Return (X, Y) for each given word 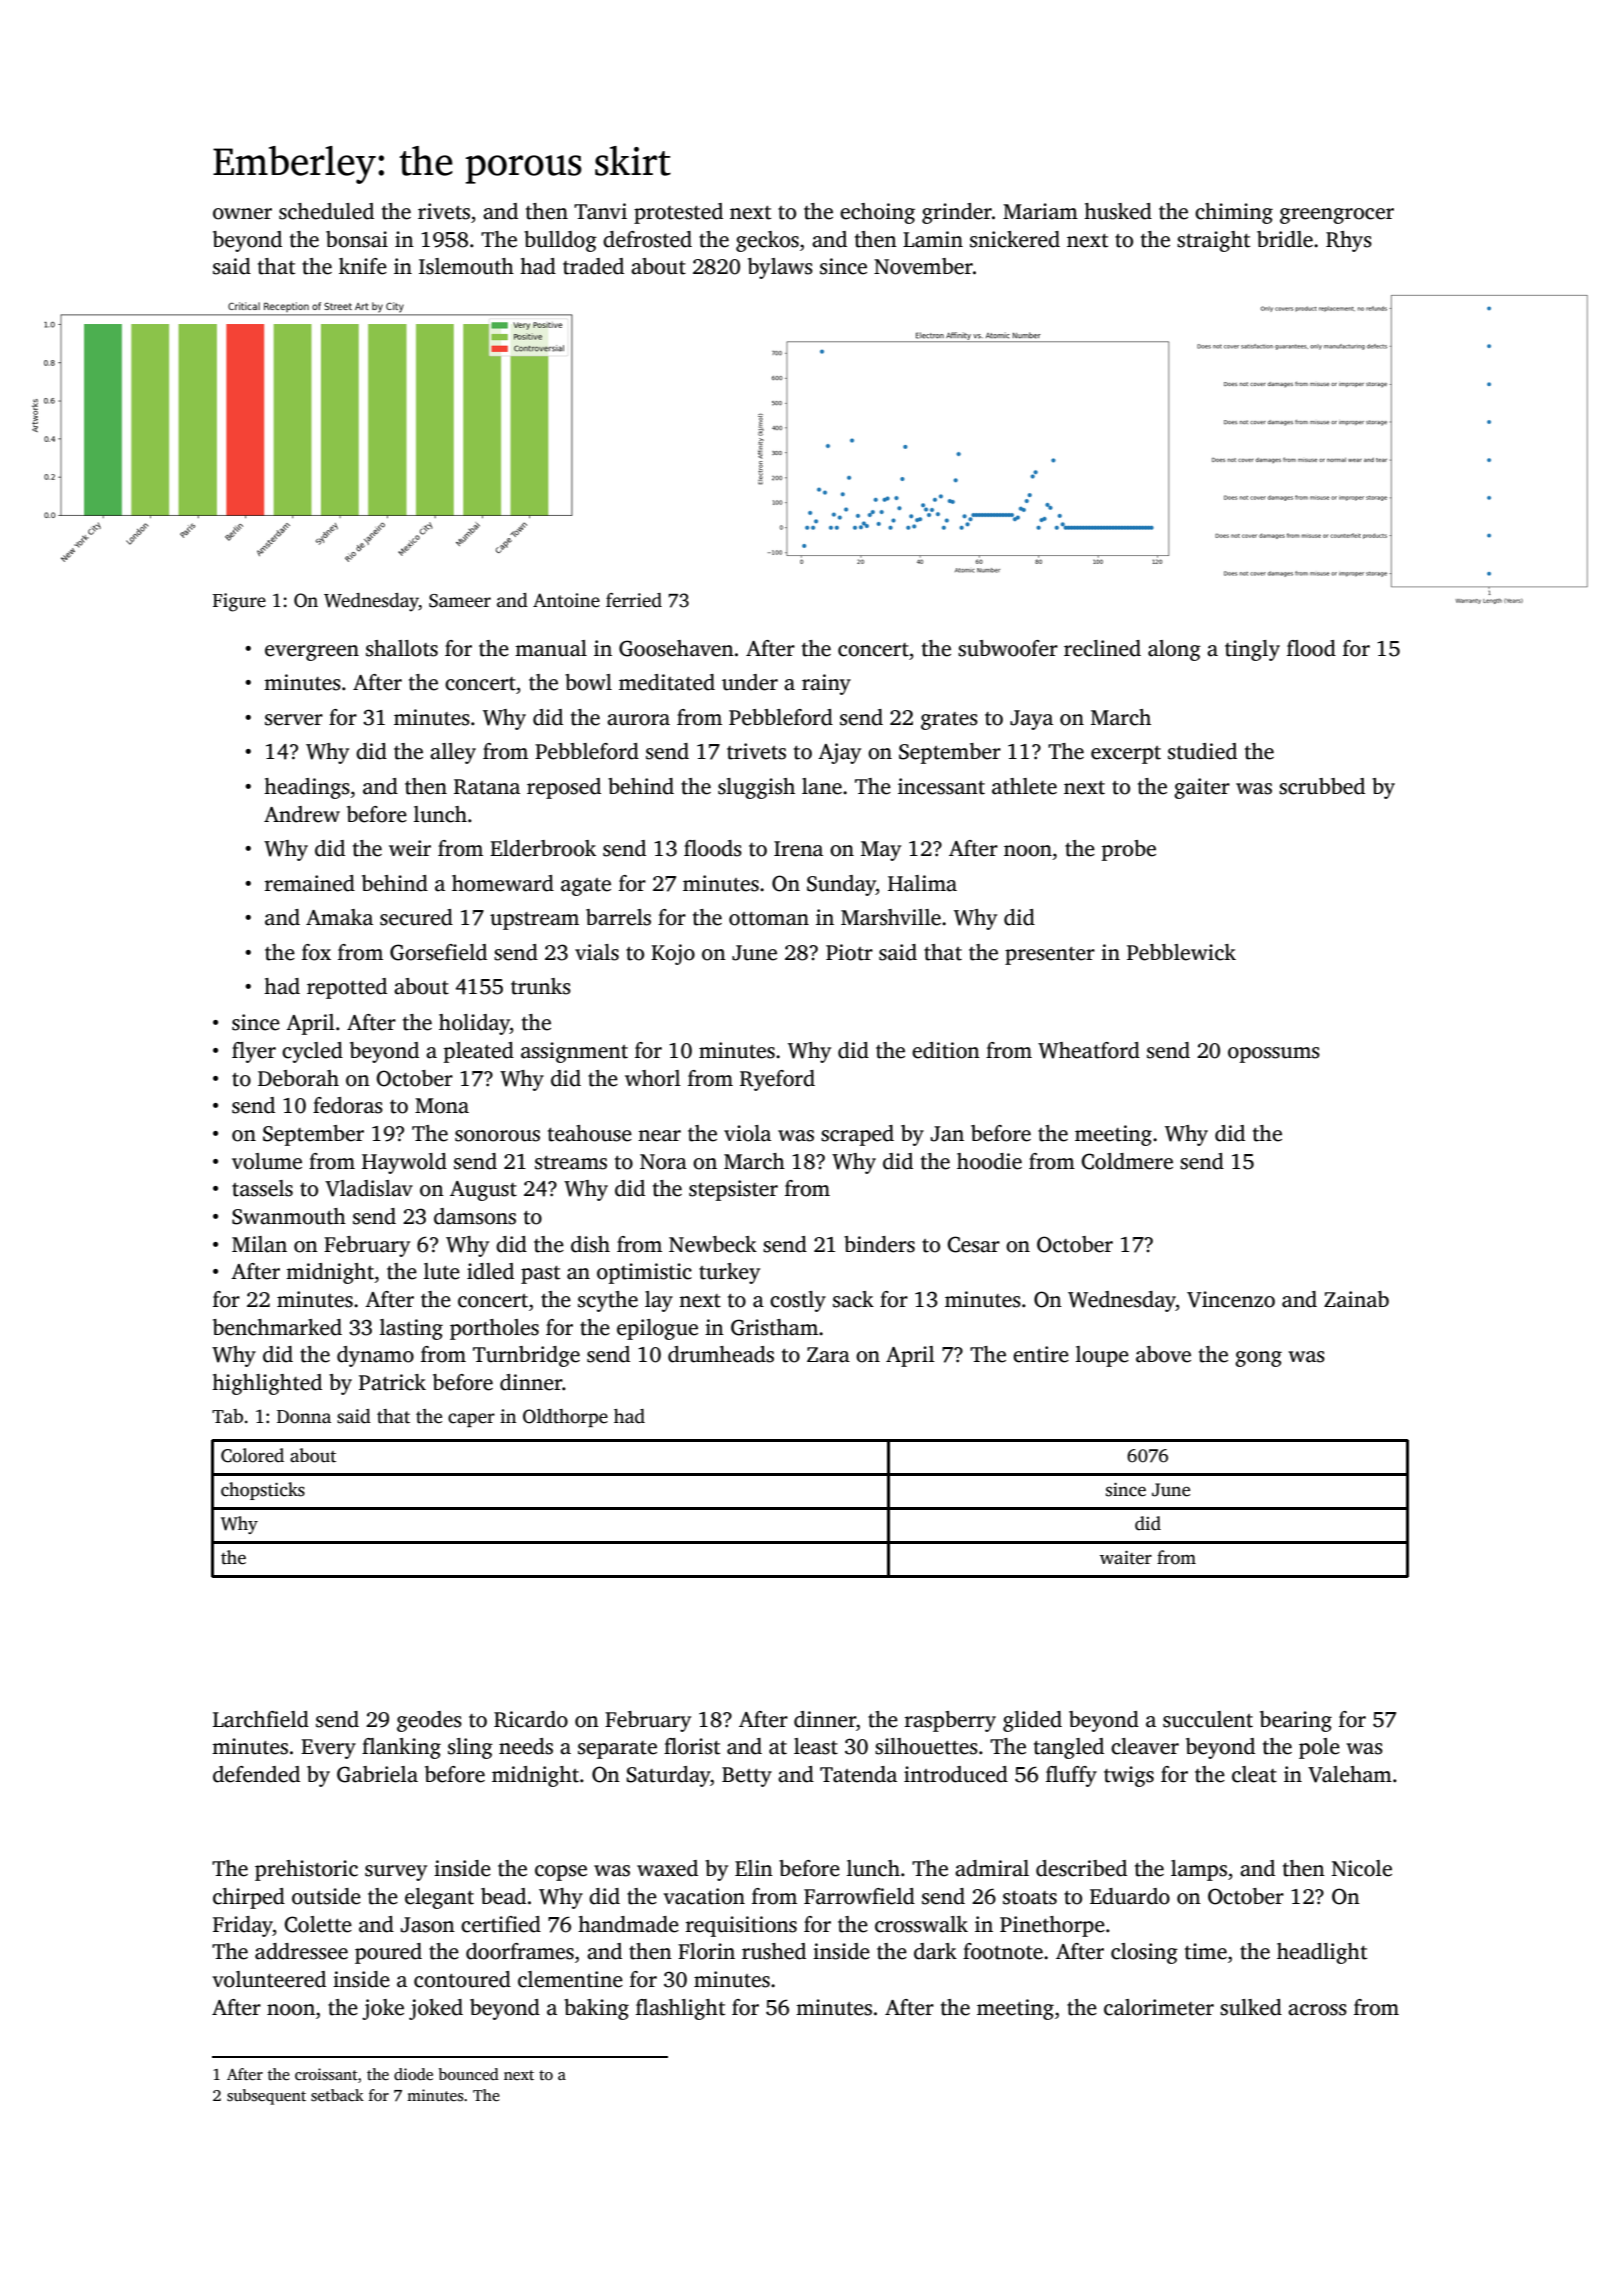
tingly (1252, 650)
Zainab (1356, 1299)
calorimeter (1159, 2007)
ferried (634, 600)
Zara (828, 1355)
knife (363, 266)
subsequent (266, 2097)
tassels (262, 1188)
